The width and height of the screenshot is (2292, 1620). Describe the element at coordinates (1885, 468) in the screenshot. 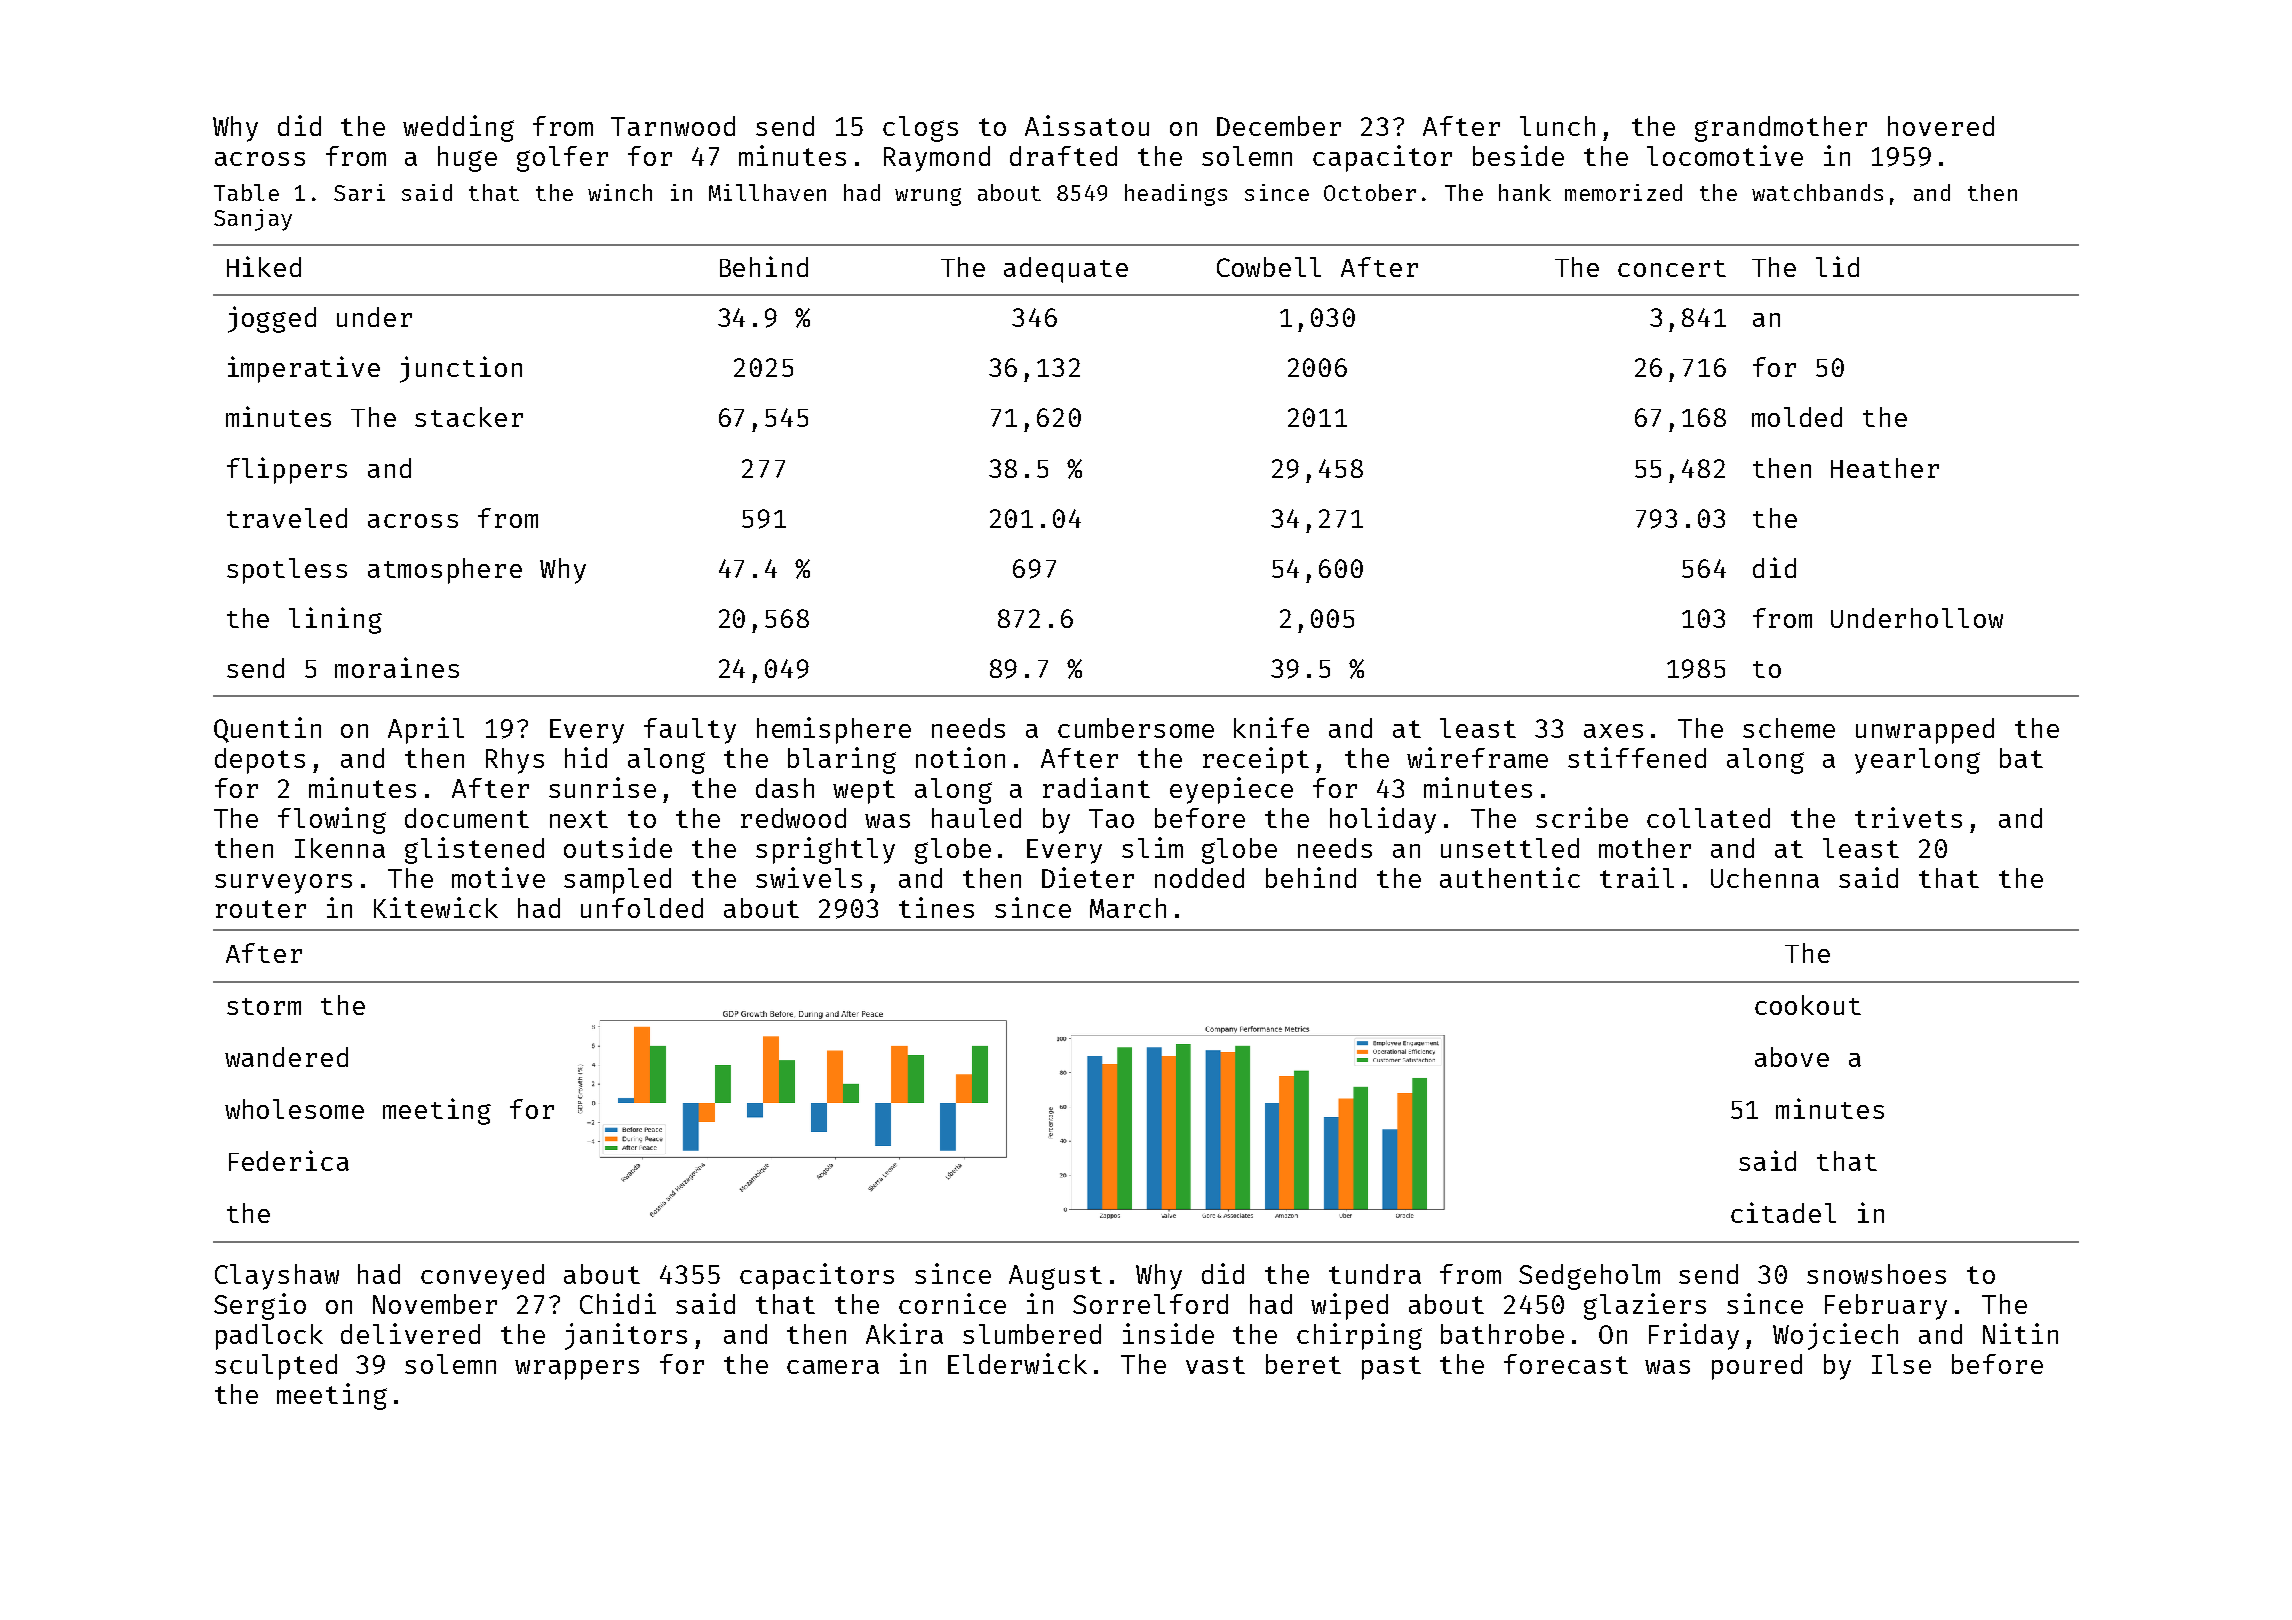

I see `Heather` at that location.
